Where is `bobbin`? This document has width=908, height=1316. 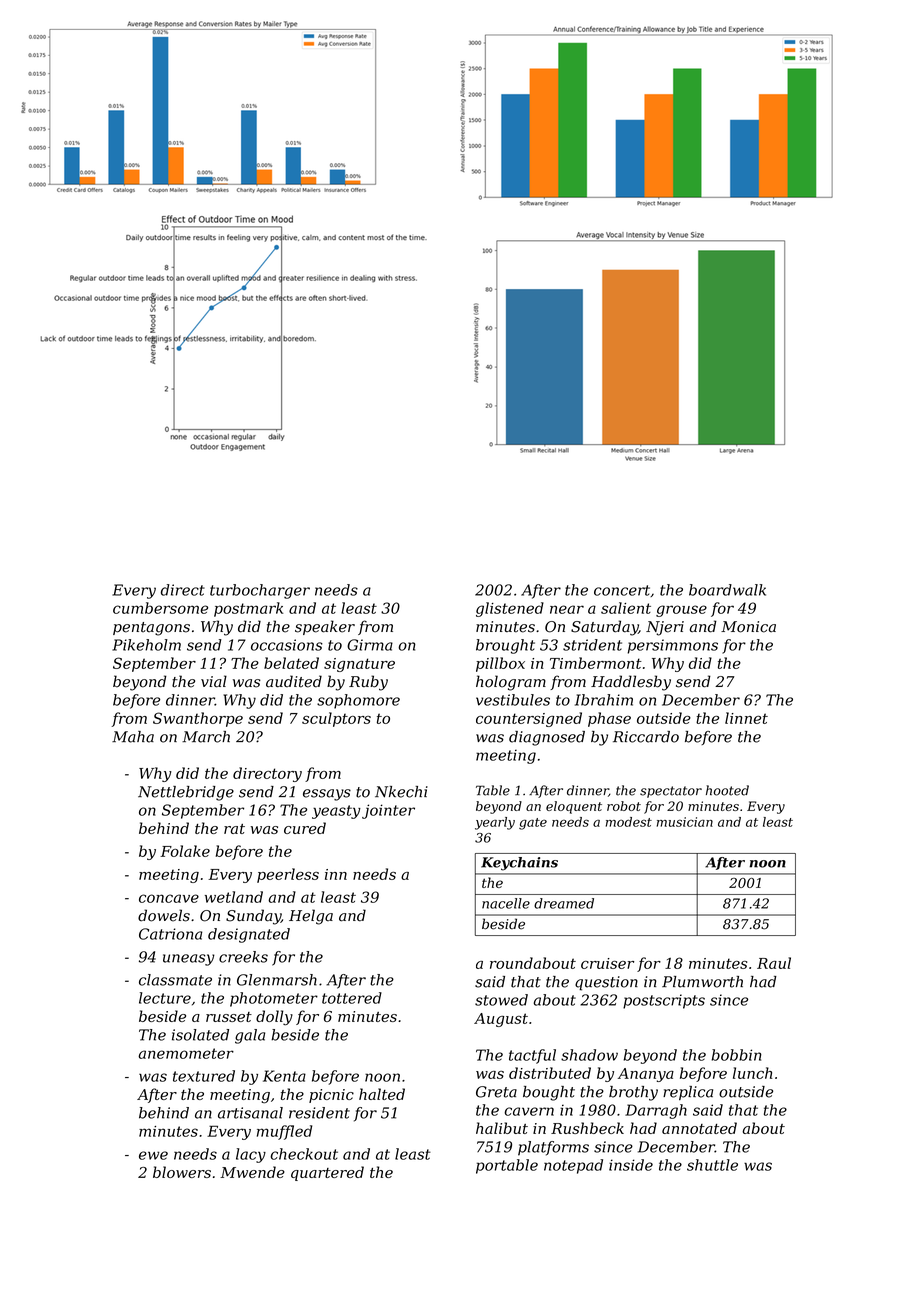
bobbin is located at coordinates (737, 1055).
